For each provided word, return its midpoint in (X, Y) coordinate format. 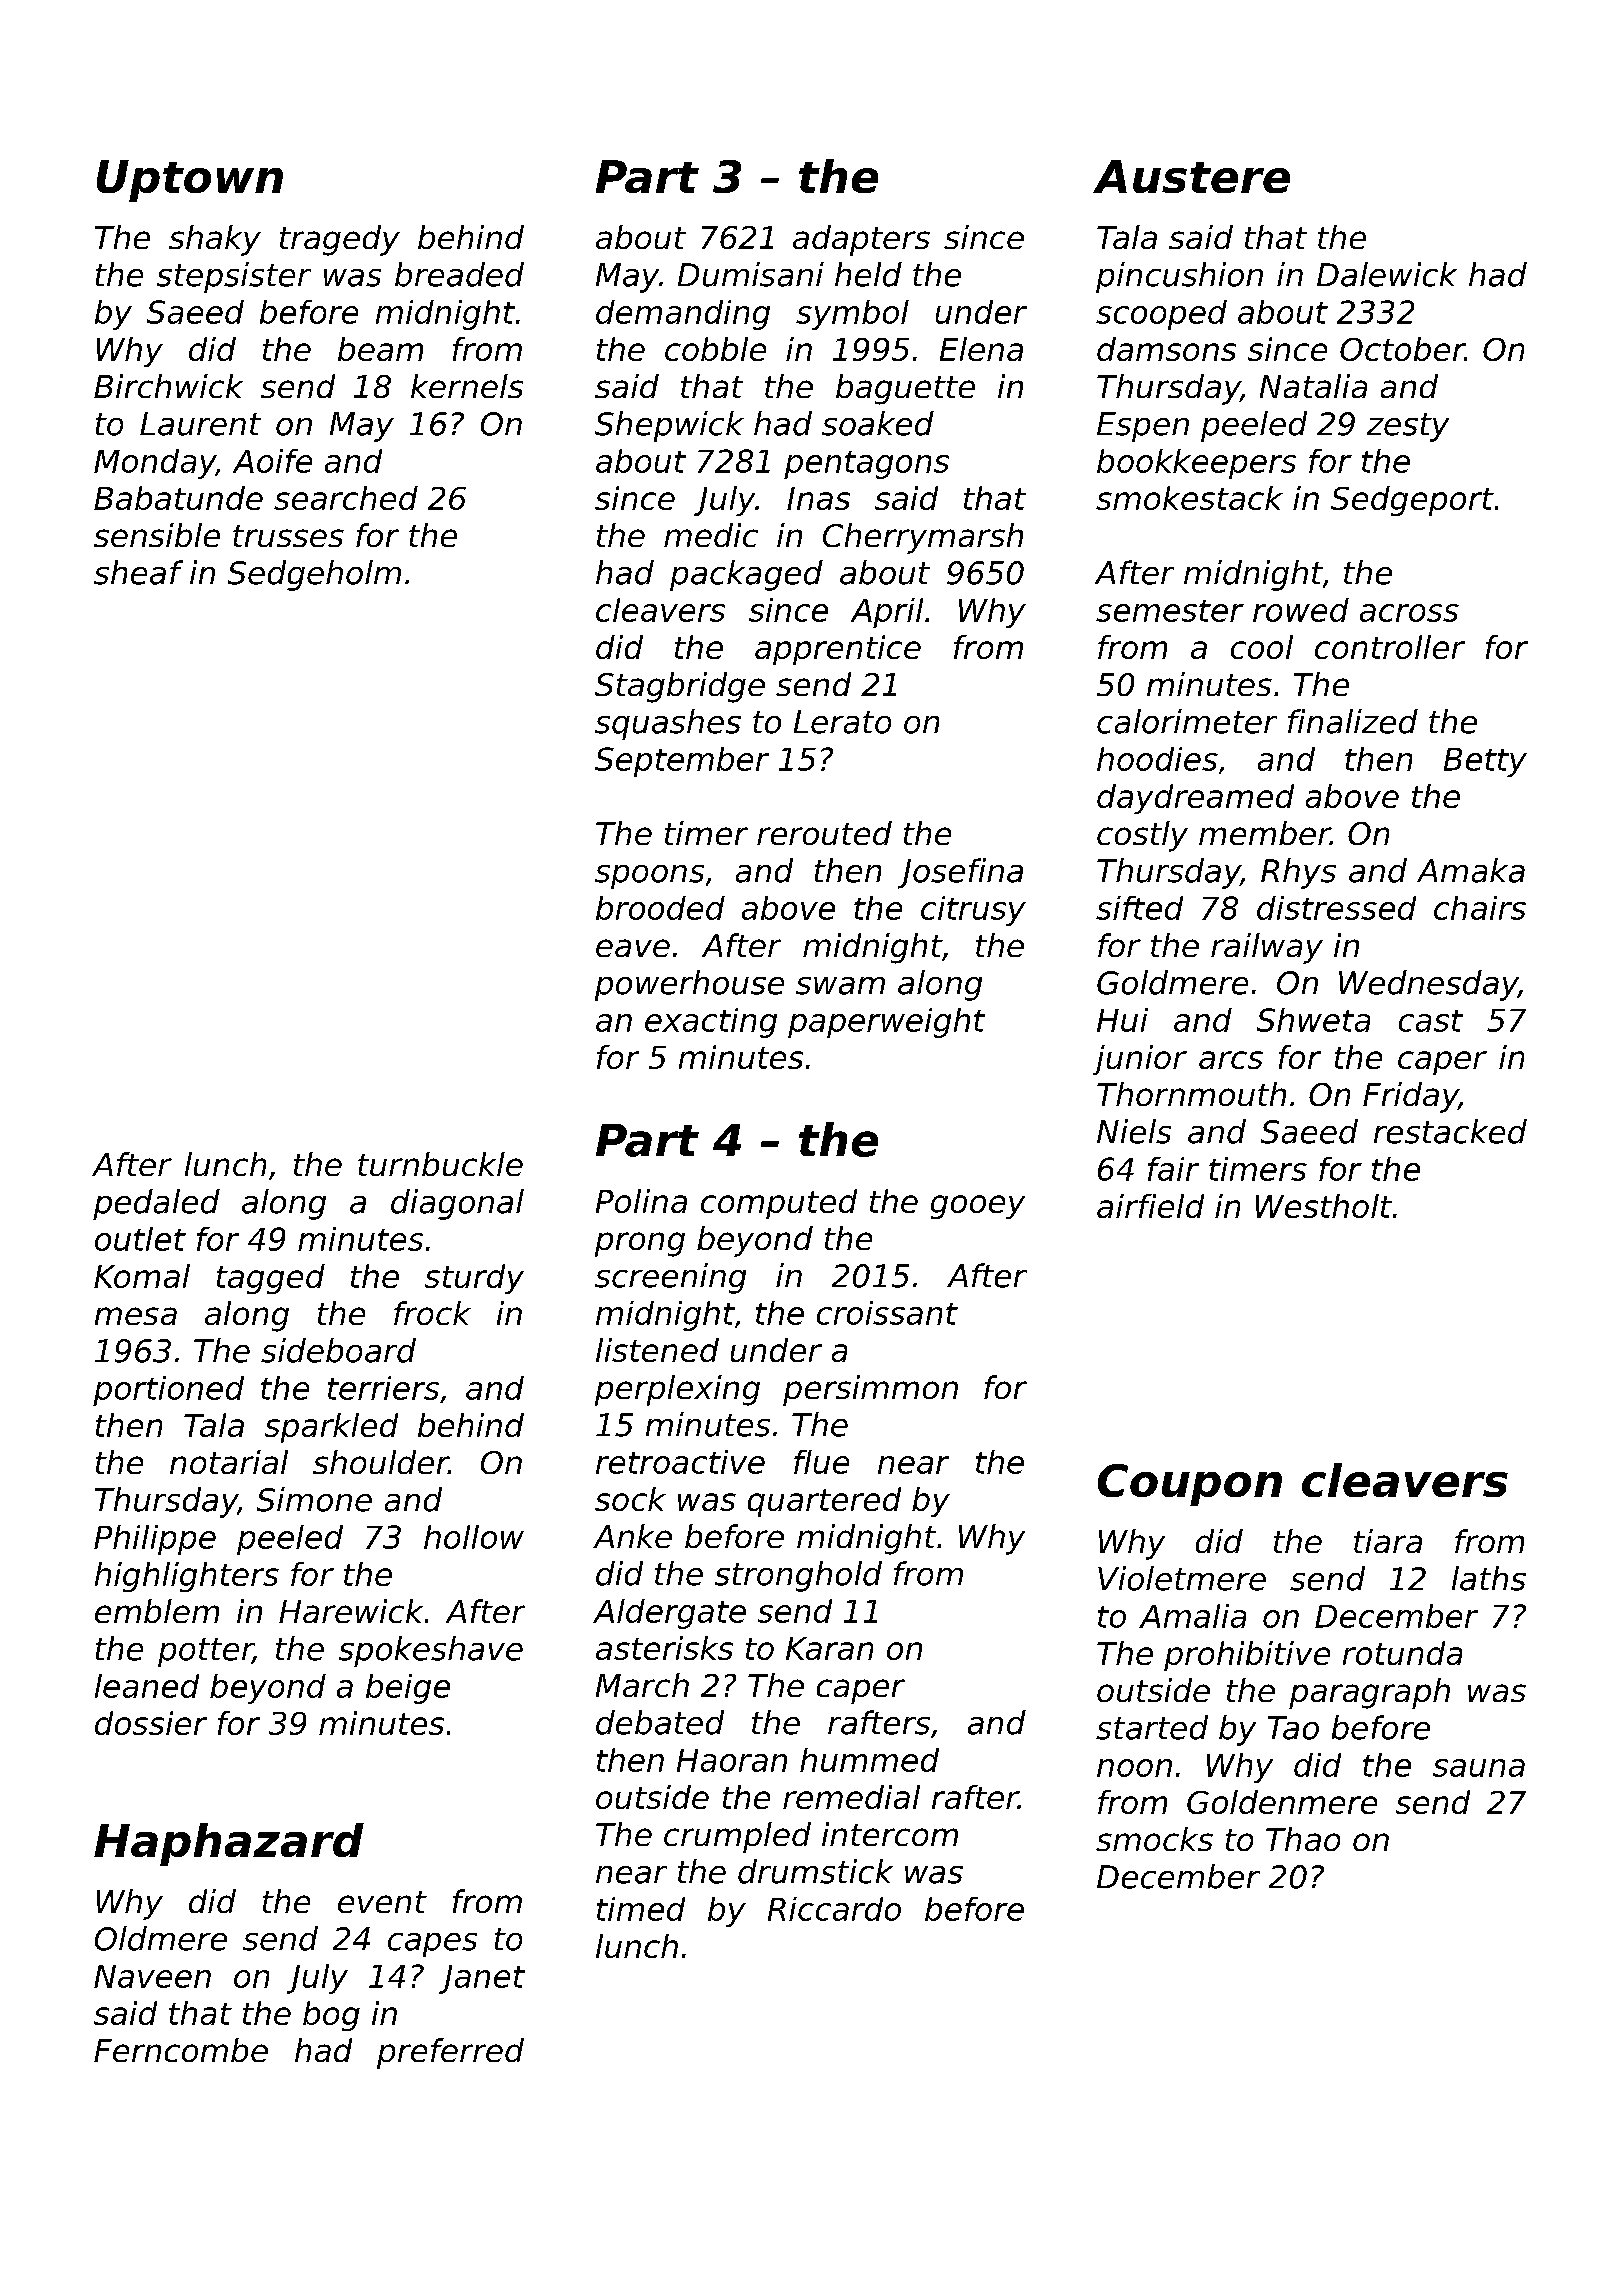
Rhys (1298, 873)
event (382, 1902)
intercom (890, 1834)
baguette (905, 389)
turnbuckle (440, 1164)
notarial (229, 1462)
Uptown (190, 181)
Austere (1191, 176)
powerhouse (689, 985)
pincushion (1179, 277)
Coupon (1190, 1485)
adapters (861, 240)
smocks (1154, 1839)
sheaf (138, 572)
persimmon (870, 1390)
